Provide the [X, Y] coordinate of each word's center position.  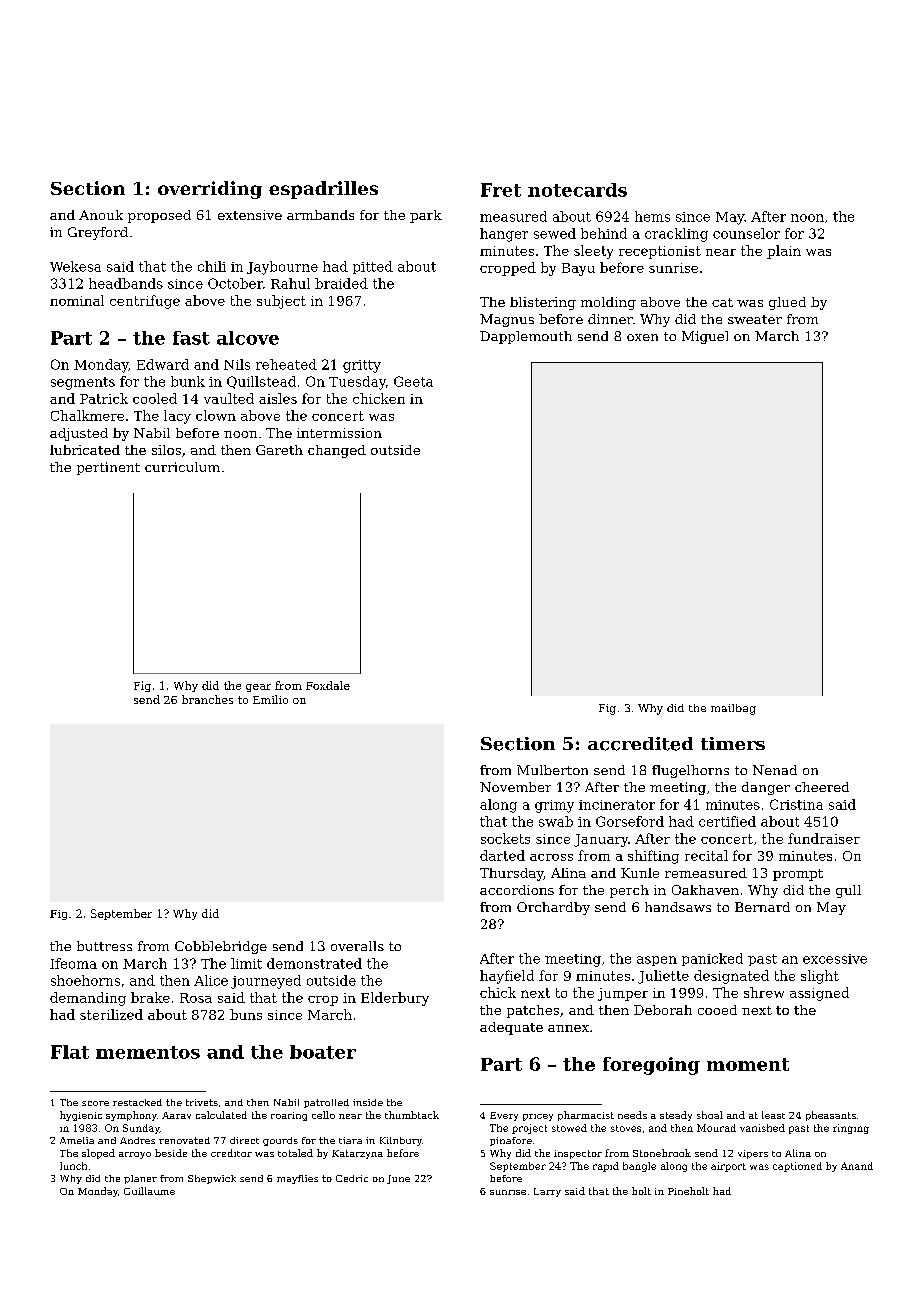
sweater [755, 319]
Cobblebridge [221, 947]
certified [727, 821]
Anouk [101, 215]
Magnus [507, 320]
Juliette [663, 977]
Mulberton [552, 770]
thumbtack [412, 1115]
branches [207, 699]
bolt [641, 1191]
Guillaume [149, 1191]
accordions [517, 890]
